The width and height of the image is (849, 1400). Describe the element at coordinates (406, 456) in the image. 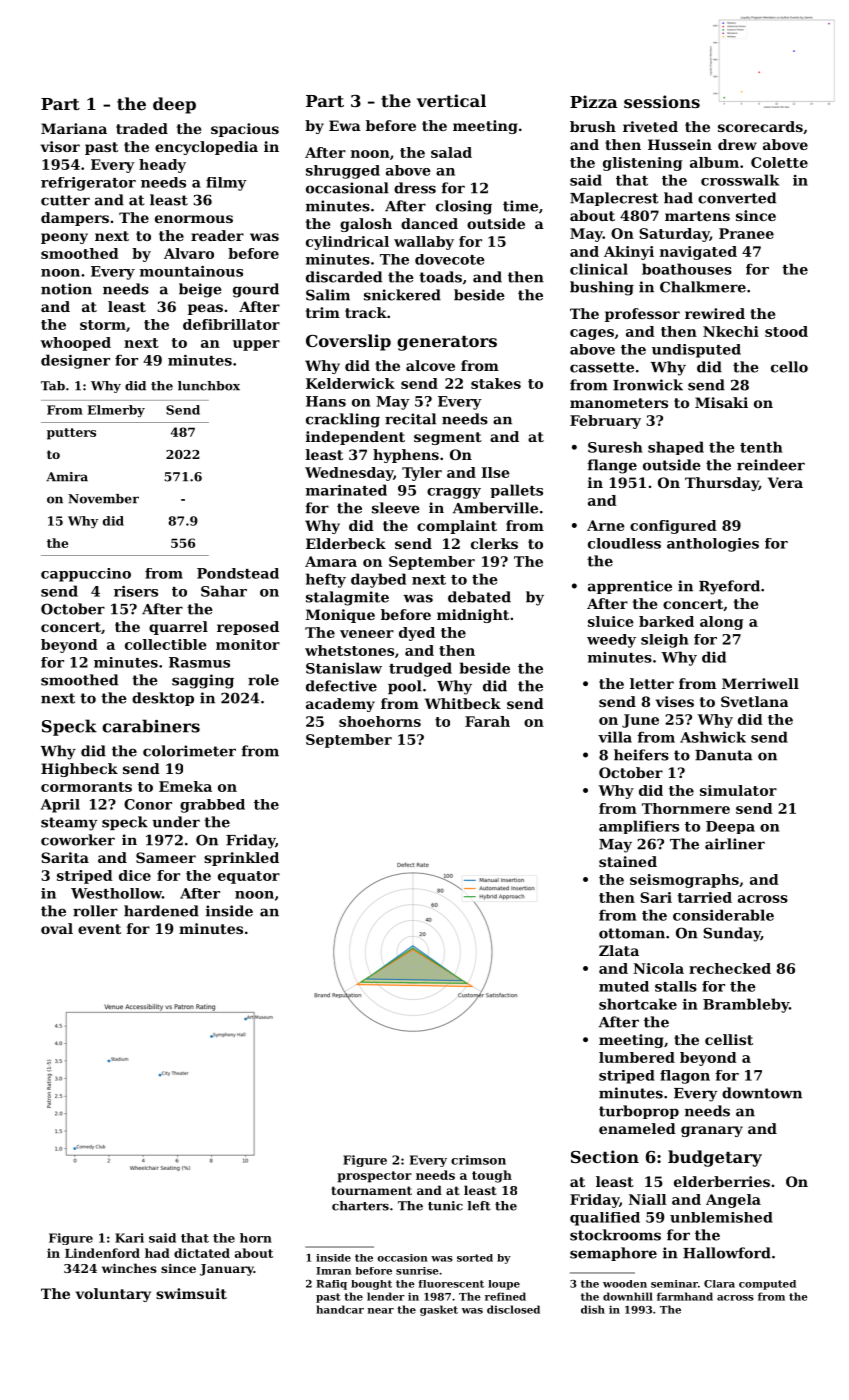

I see `hyphens` at that location.
